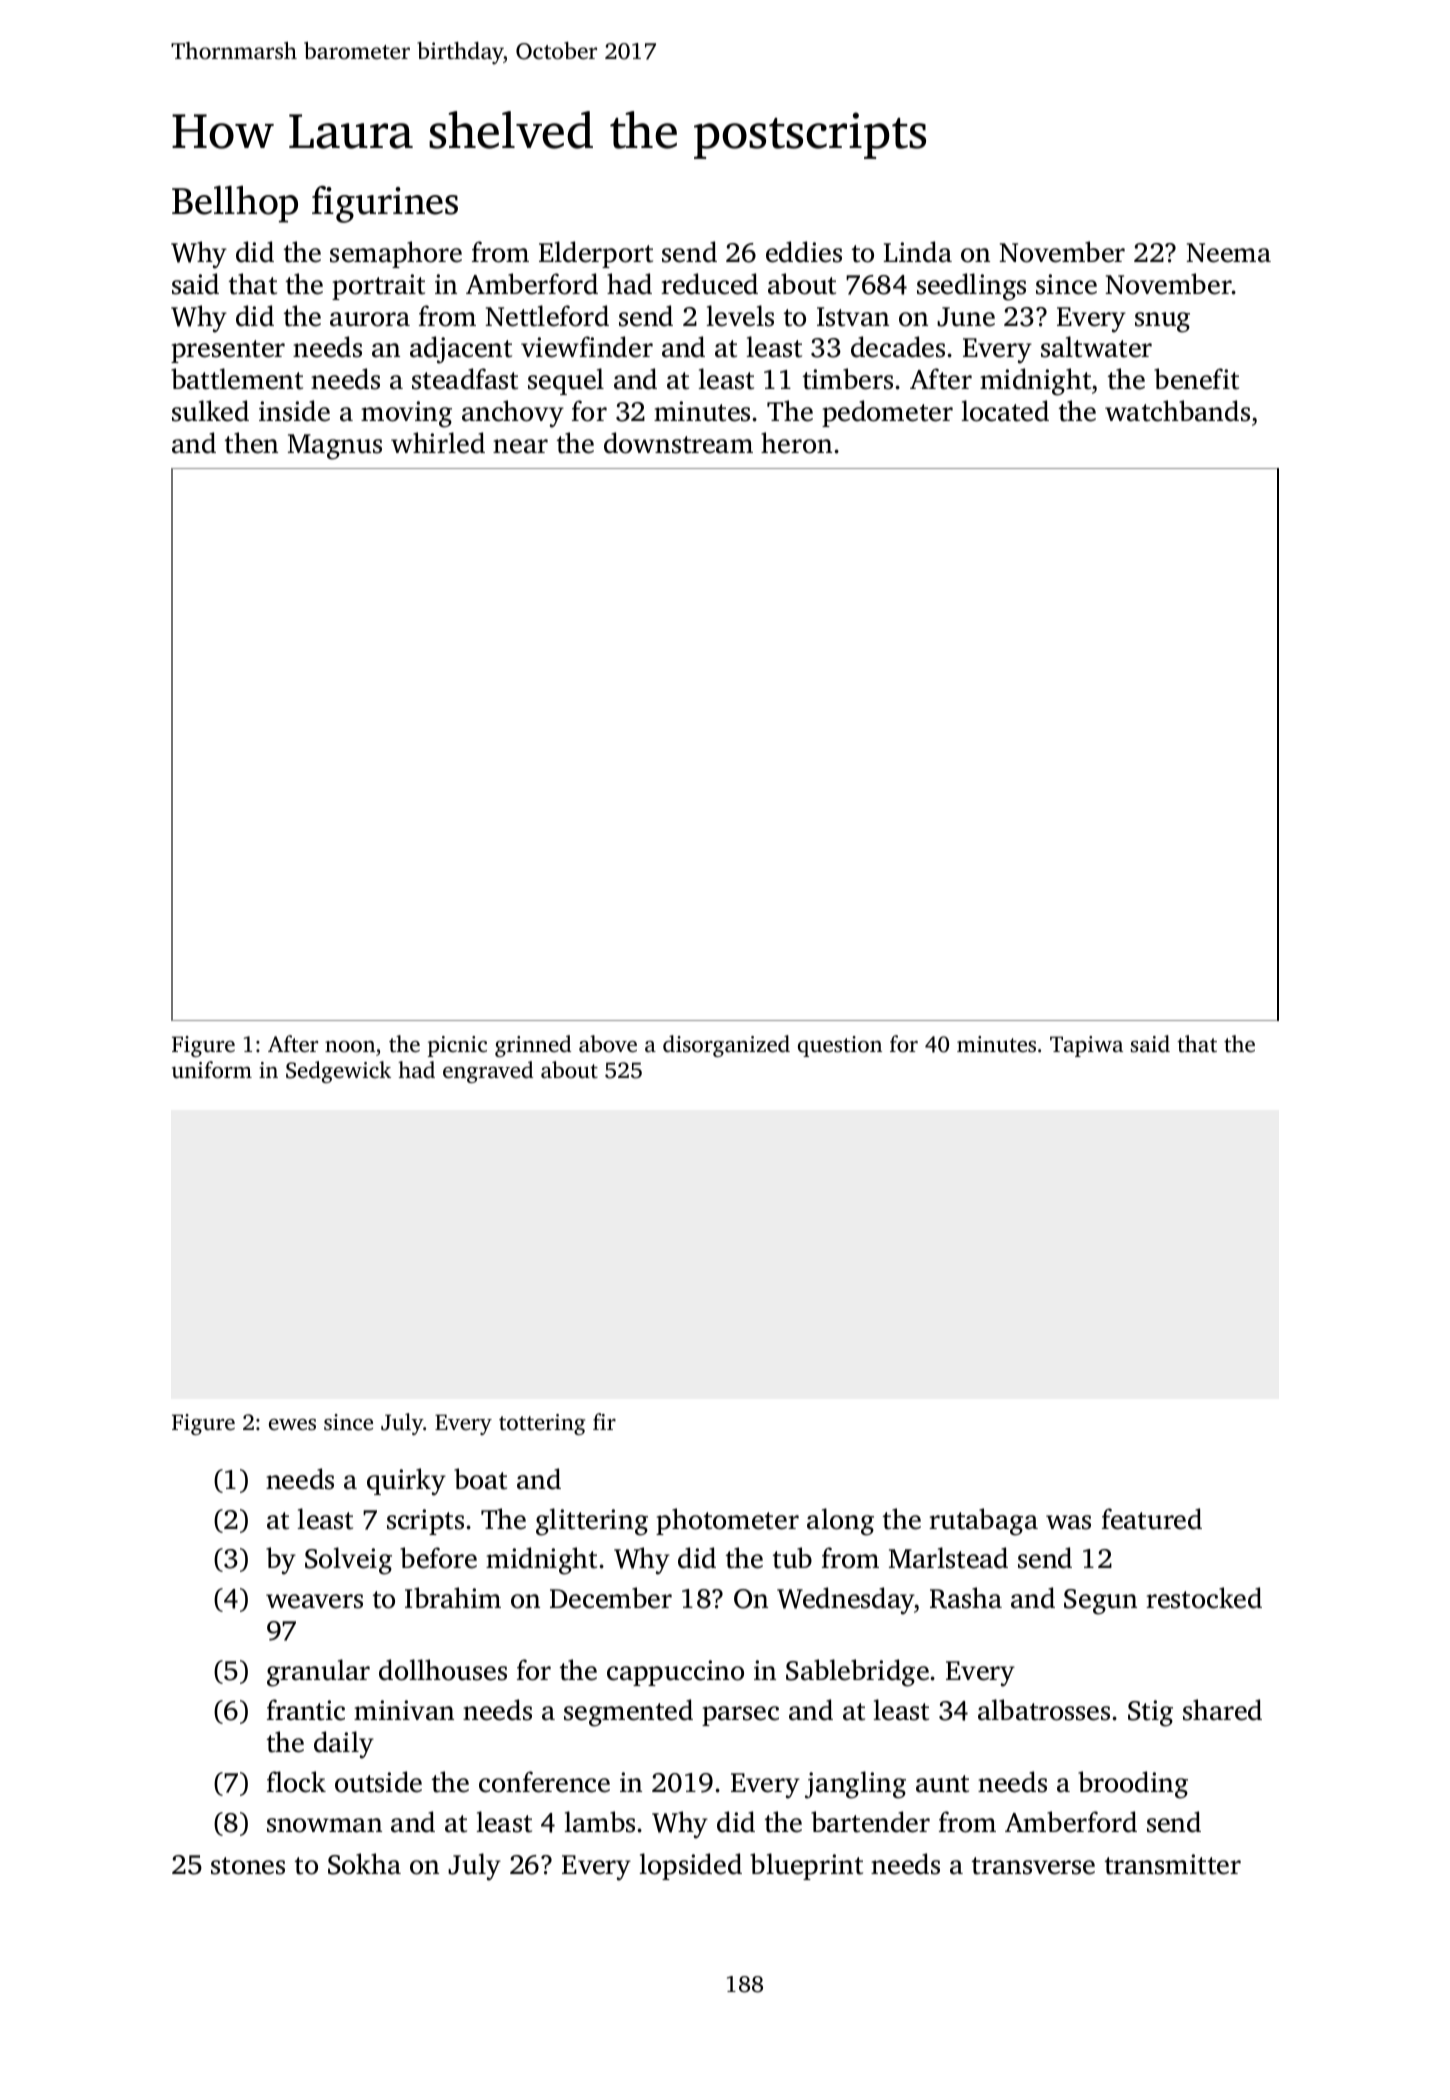  What do you see at coordinates (385, 204) in the screenshot?
I see `figurines` at bounding box center [385, 204].
